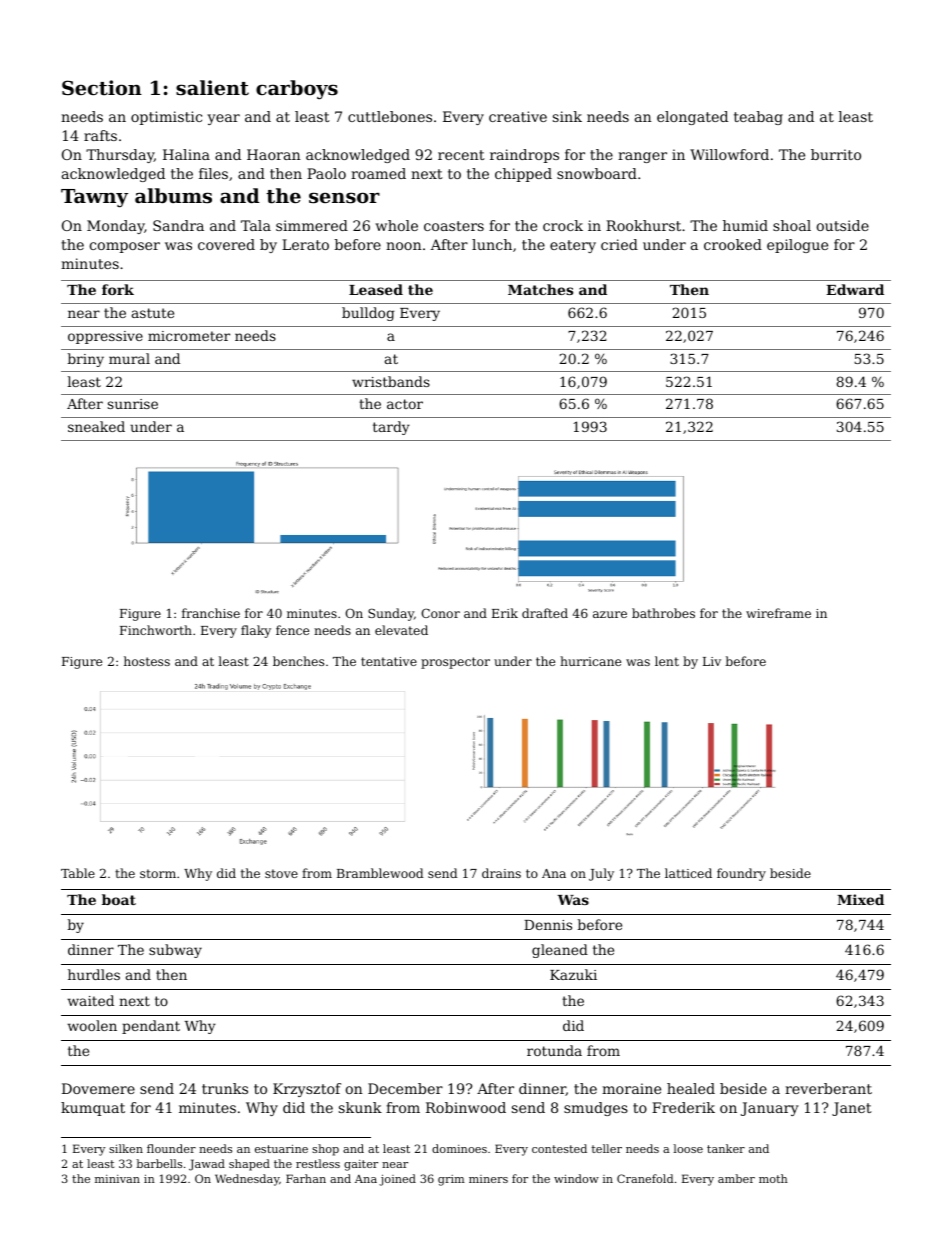 This screenshot has width=952, height=1233. I want to click on Edward, so click(855, 289).
